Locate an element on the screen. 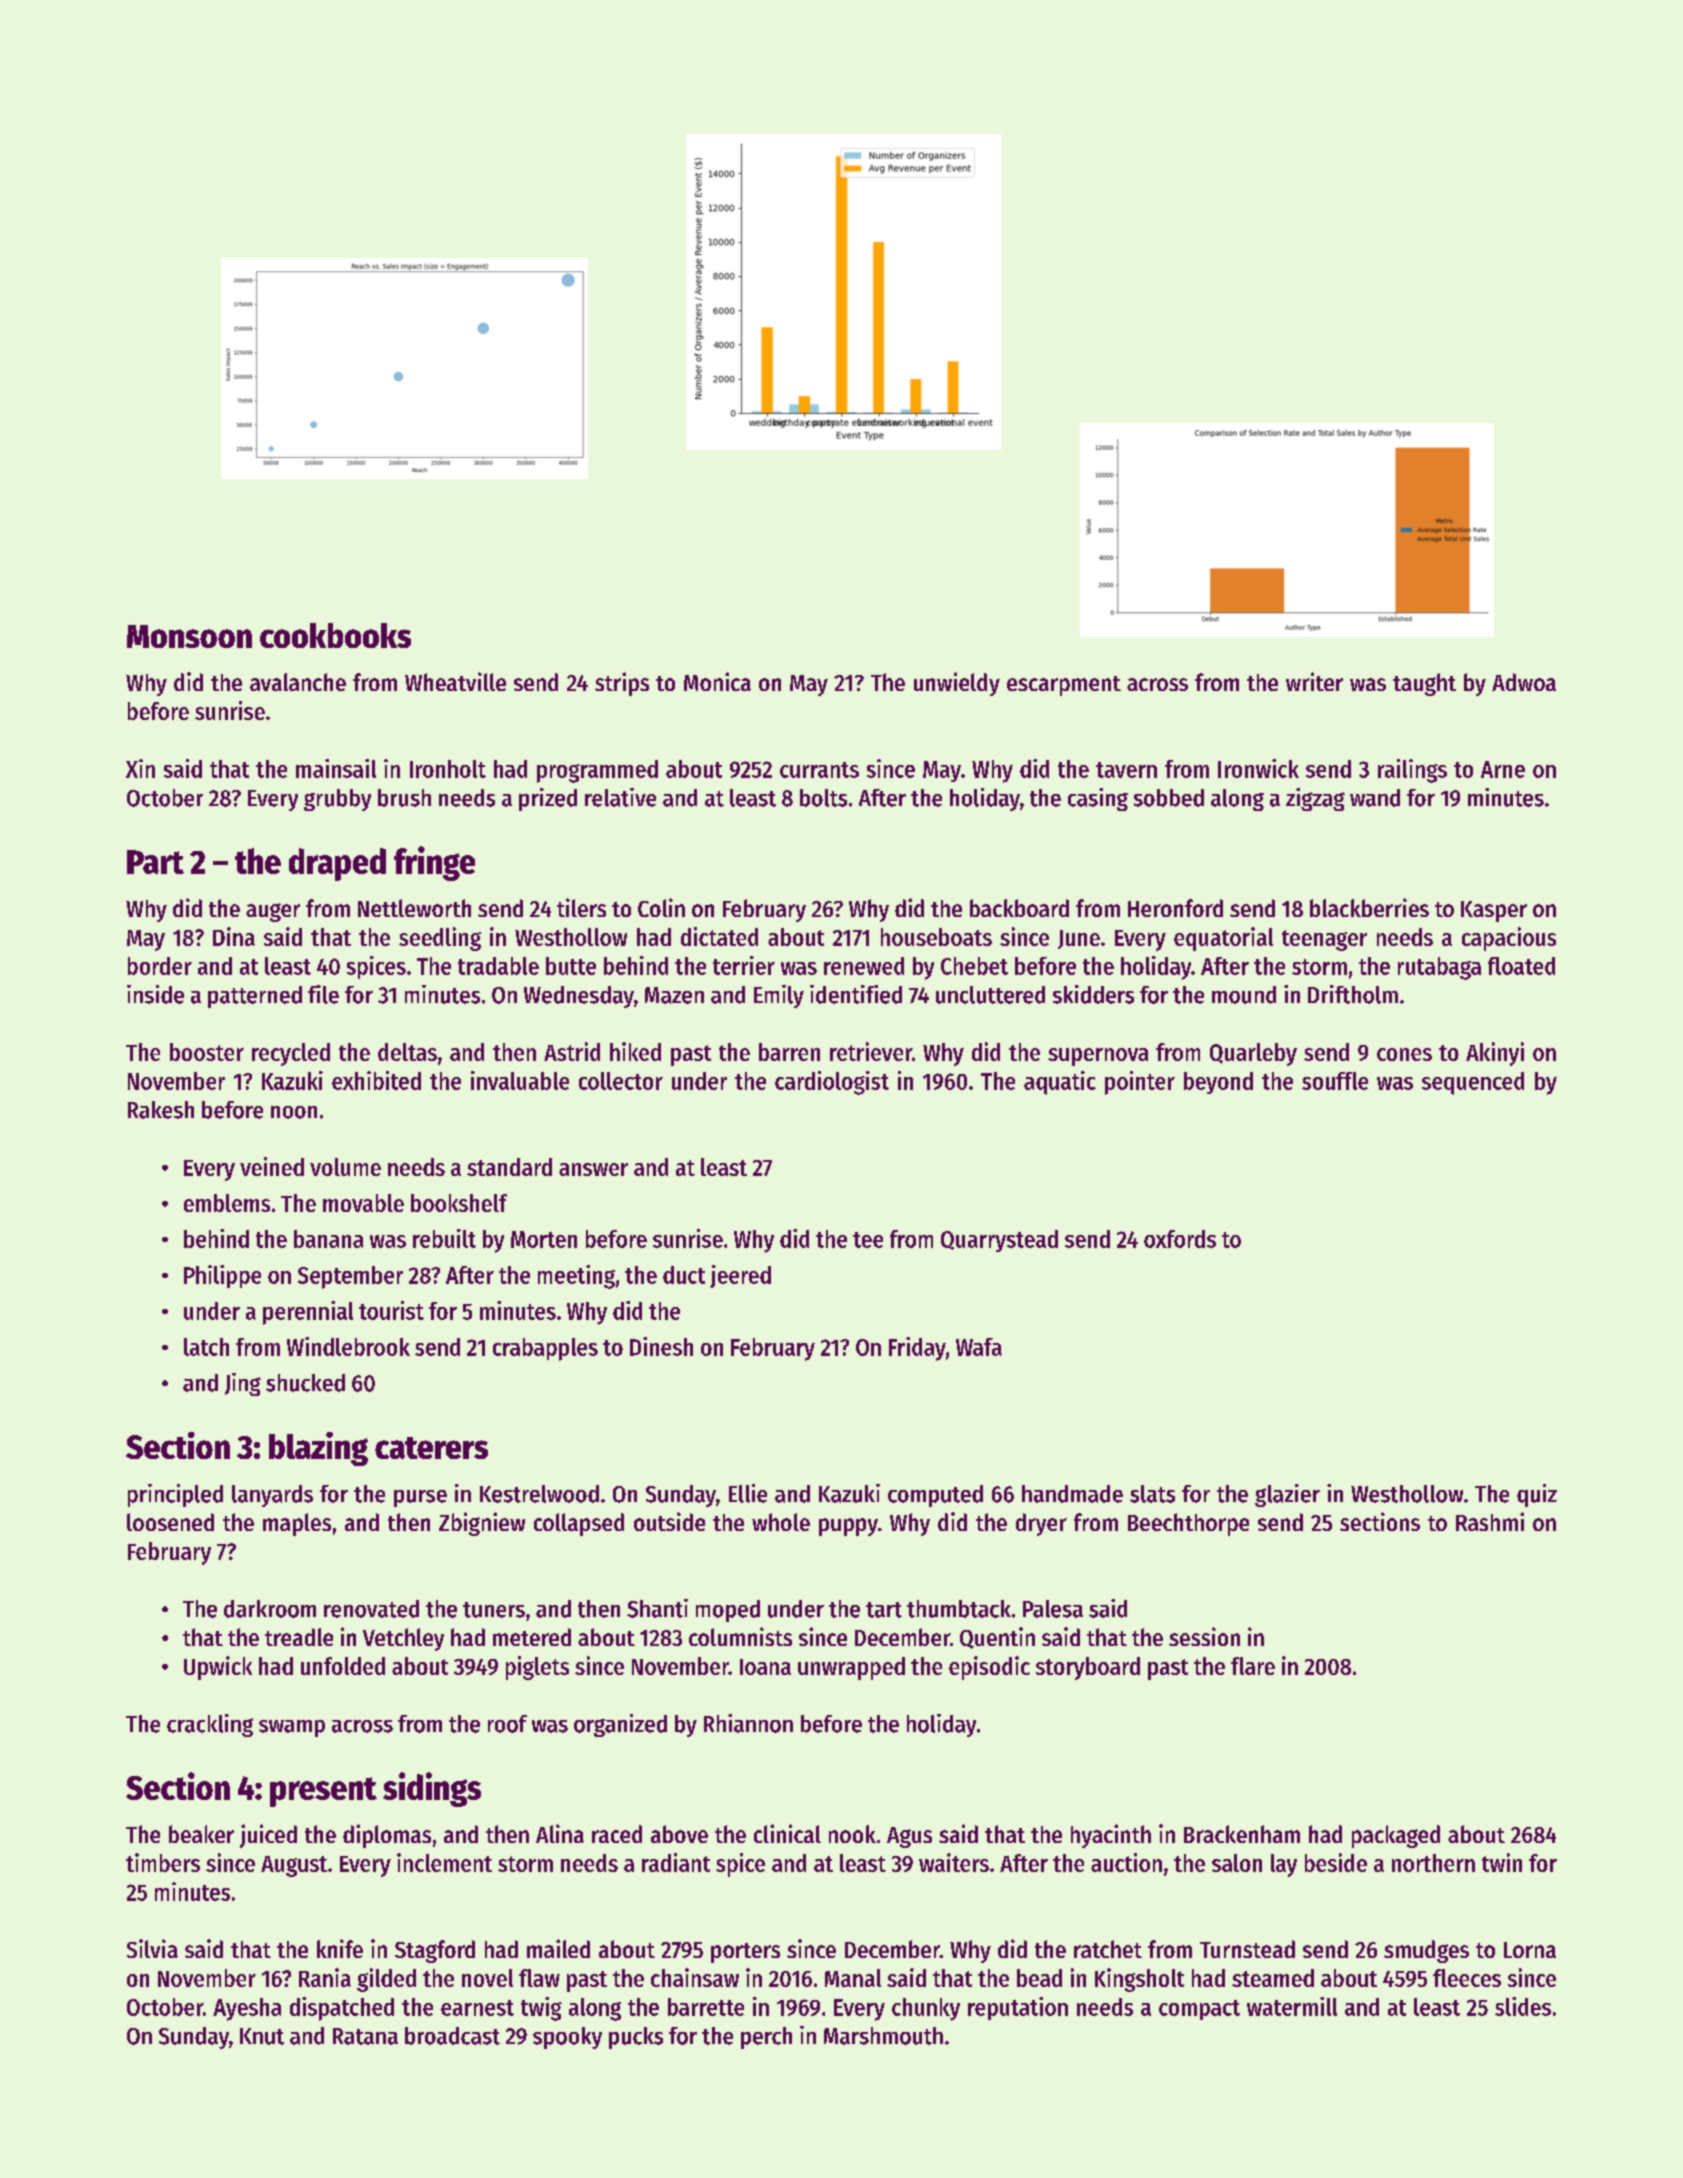  maples is located at coordinates (297, 1524).
